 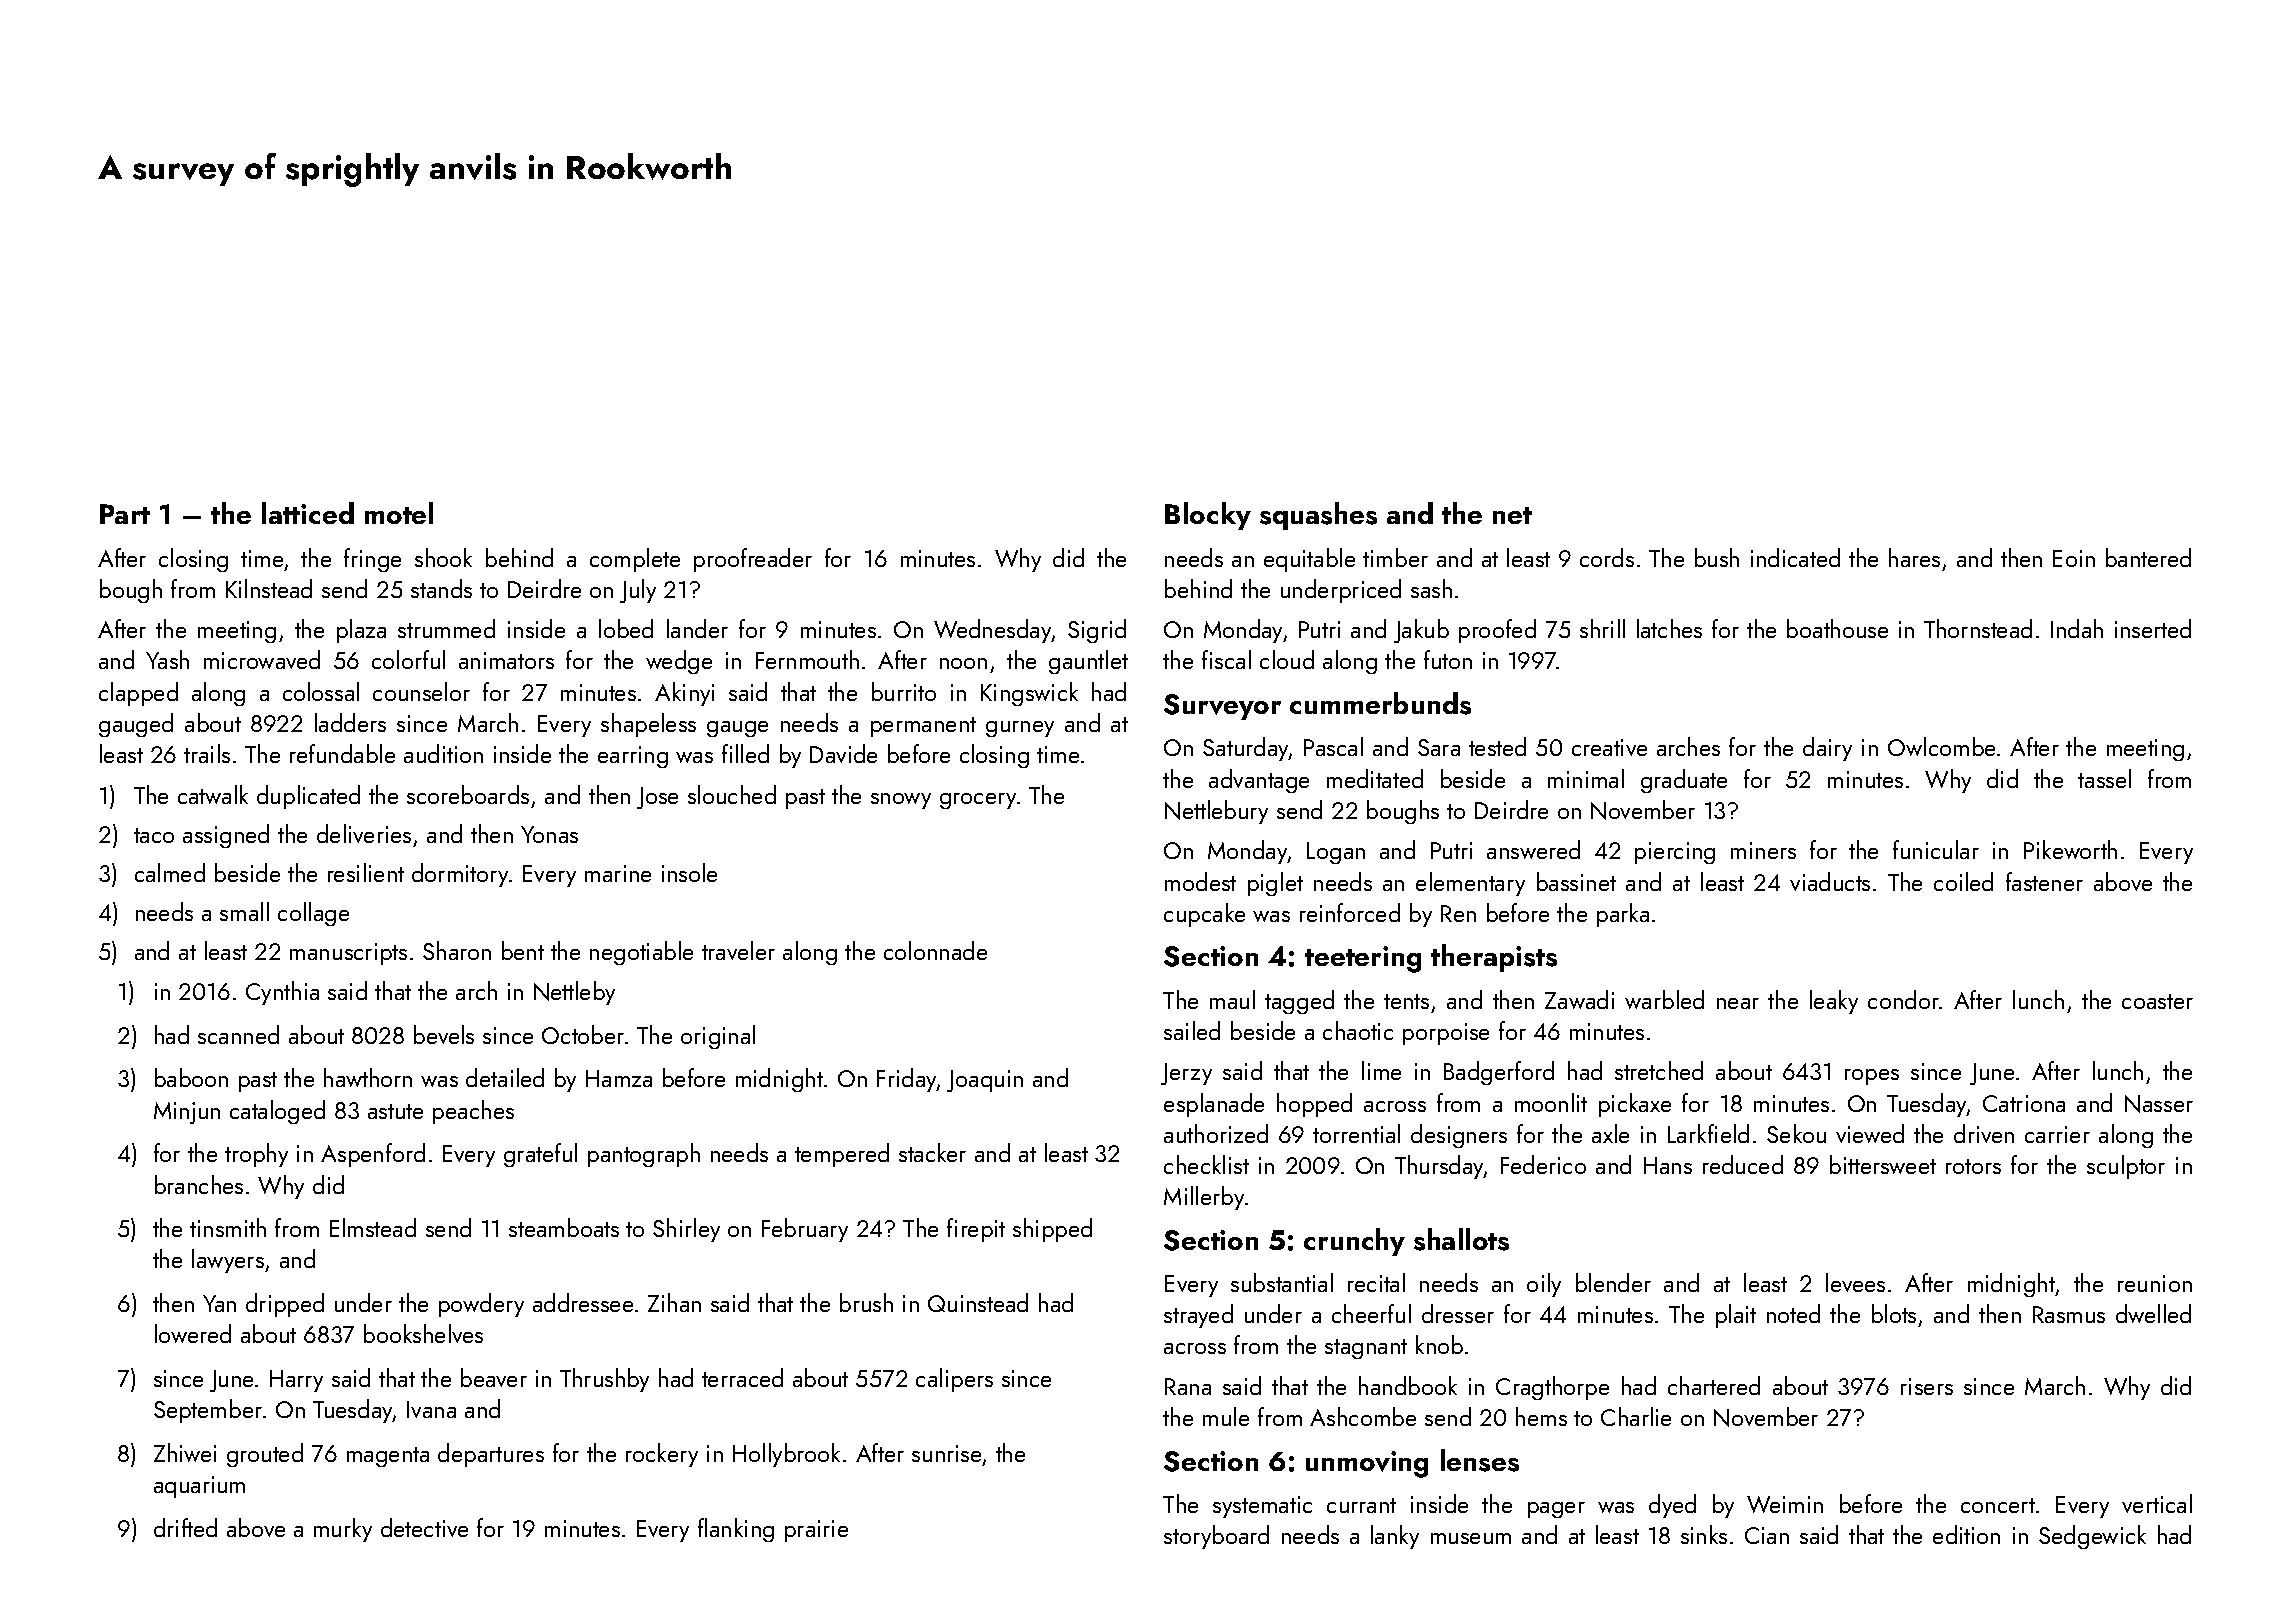 What do you see at coordinates (1785, 1504) in the page?
I see `Weimin` at bounding box center [1785, 1504].
